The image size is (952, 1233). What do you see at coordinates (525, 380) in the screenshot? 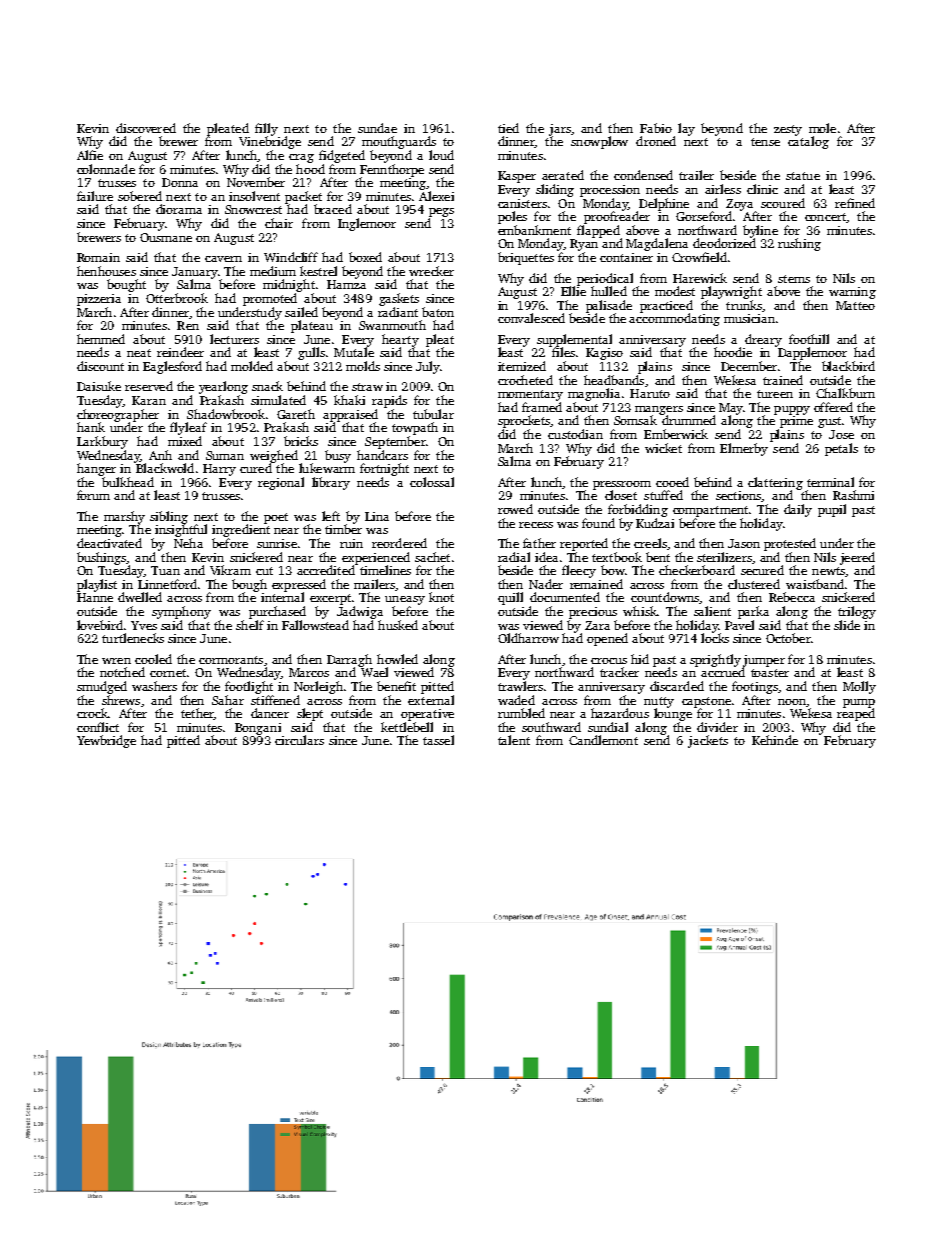
I see `crocheted` at bounding box center [525, 380].
